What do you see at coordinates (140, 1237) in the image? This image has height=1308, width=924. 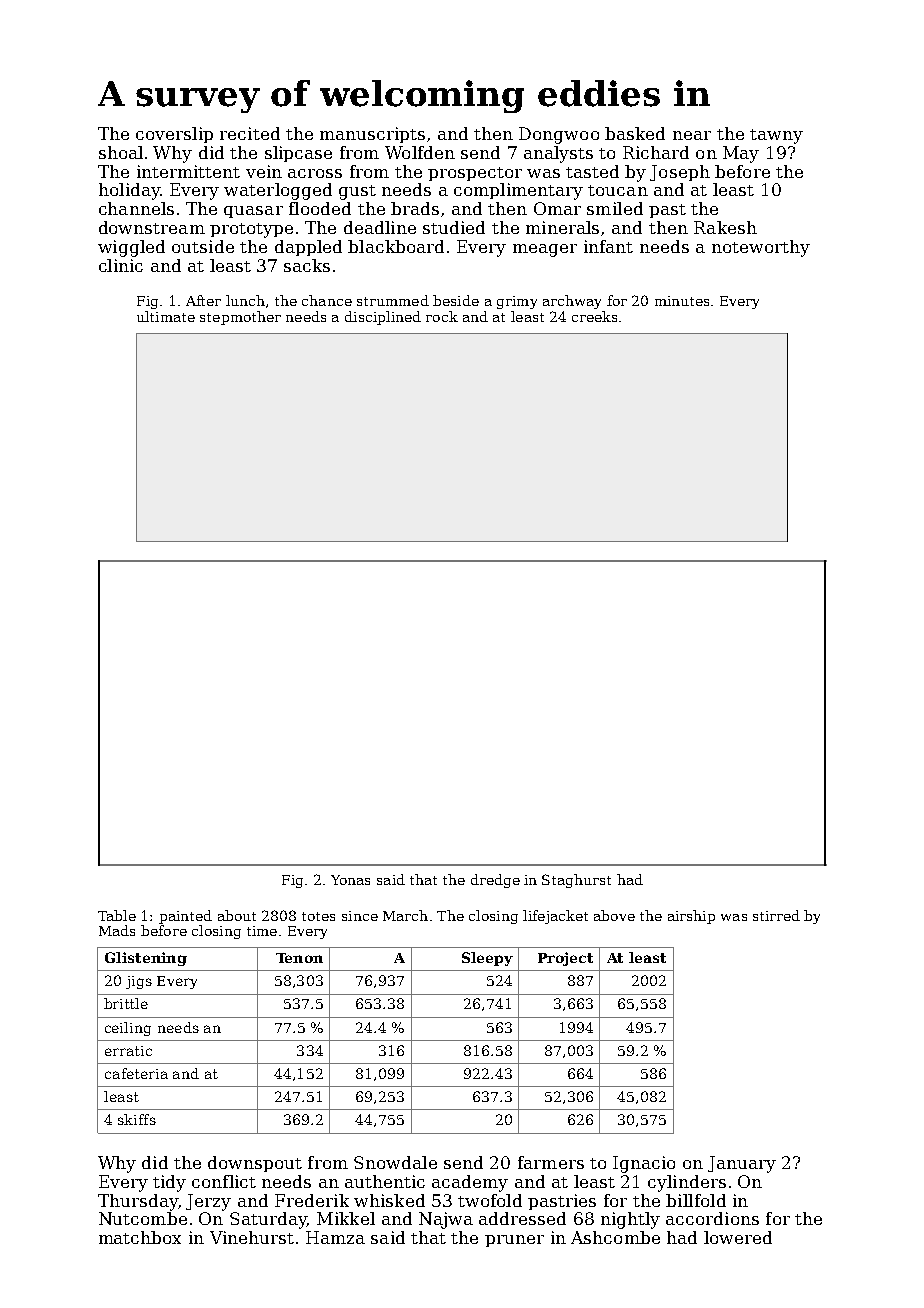 I see `matchbox` at bounding box center [140, 1237].
